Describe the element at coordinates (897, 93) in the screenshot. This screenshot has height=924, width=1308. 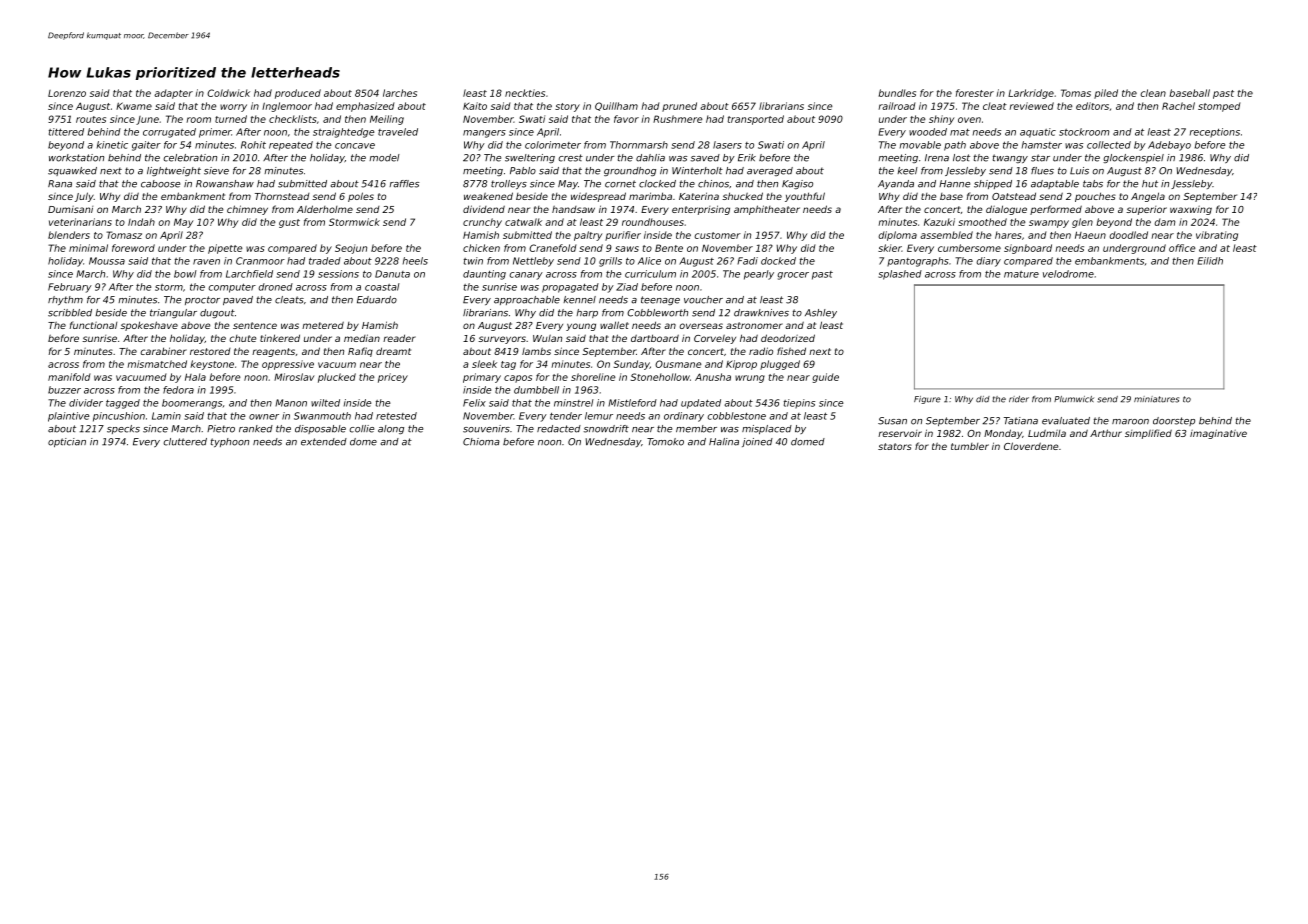
I see `bundles` at that location.
